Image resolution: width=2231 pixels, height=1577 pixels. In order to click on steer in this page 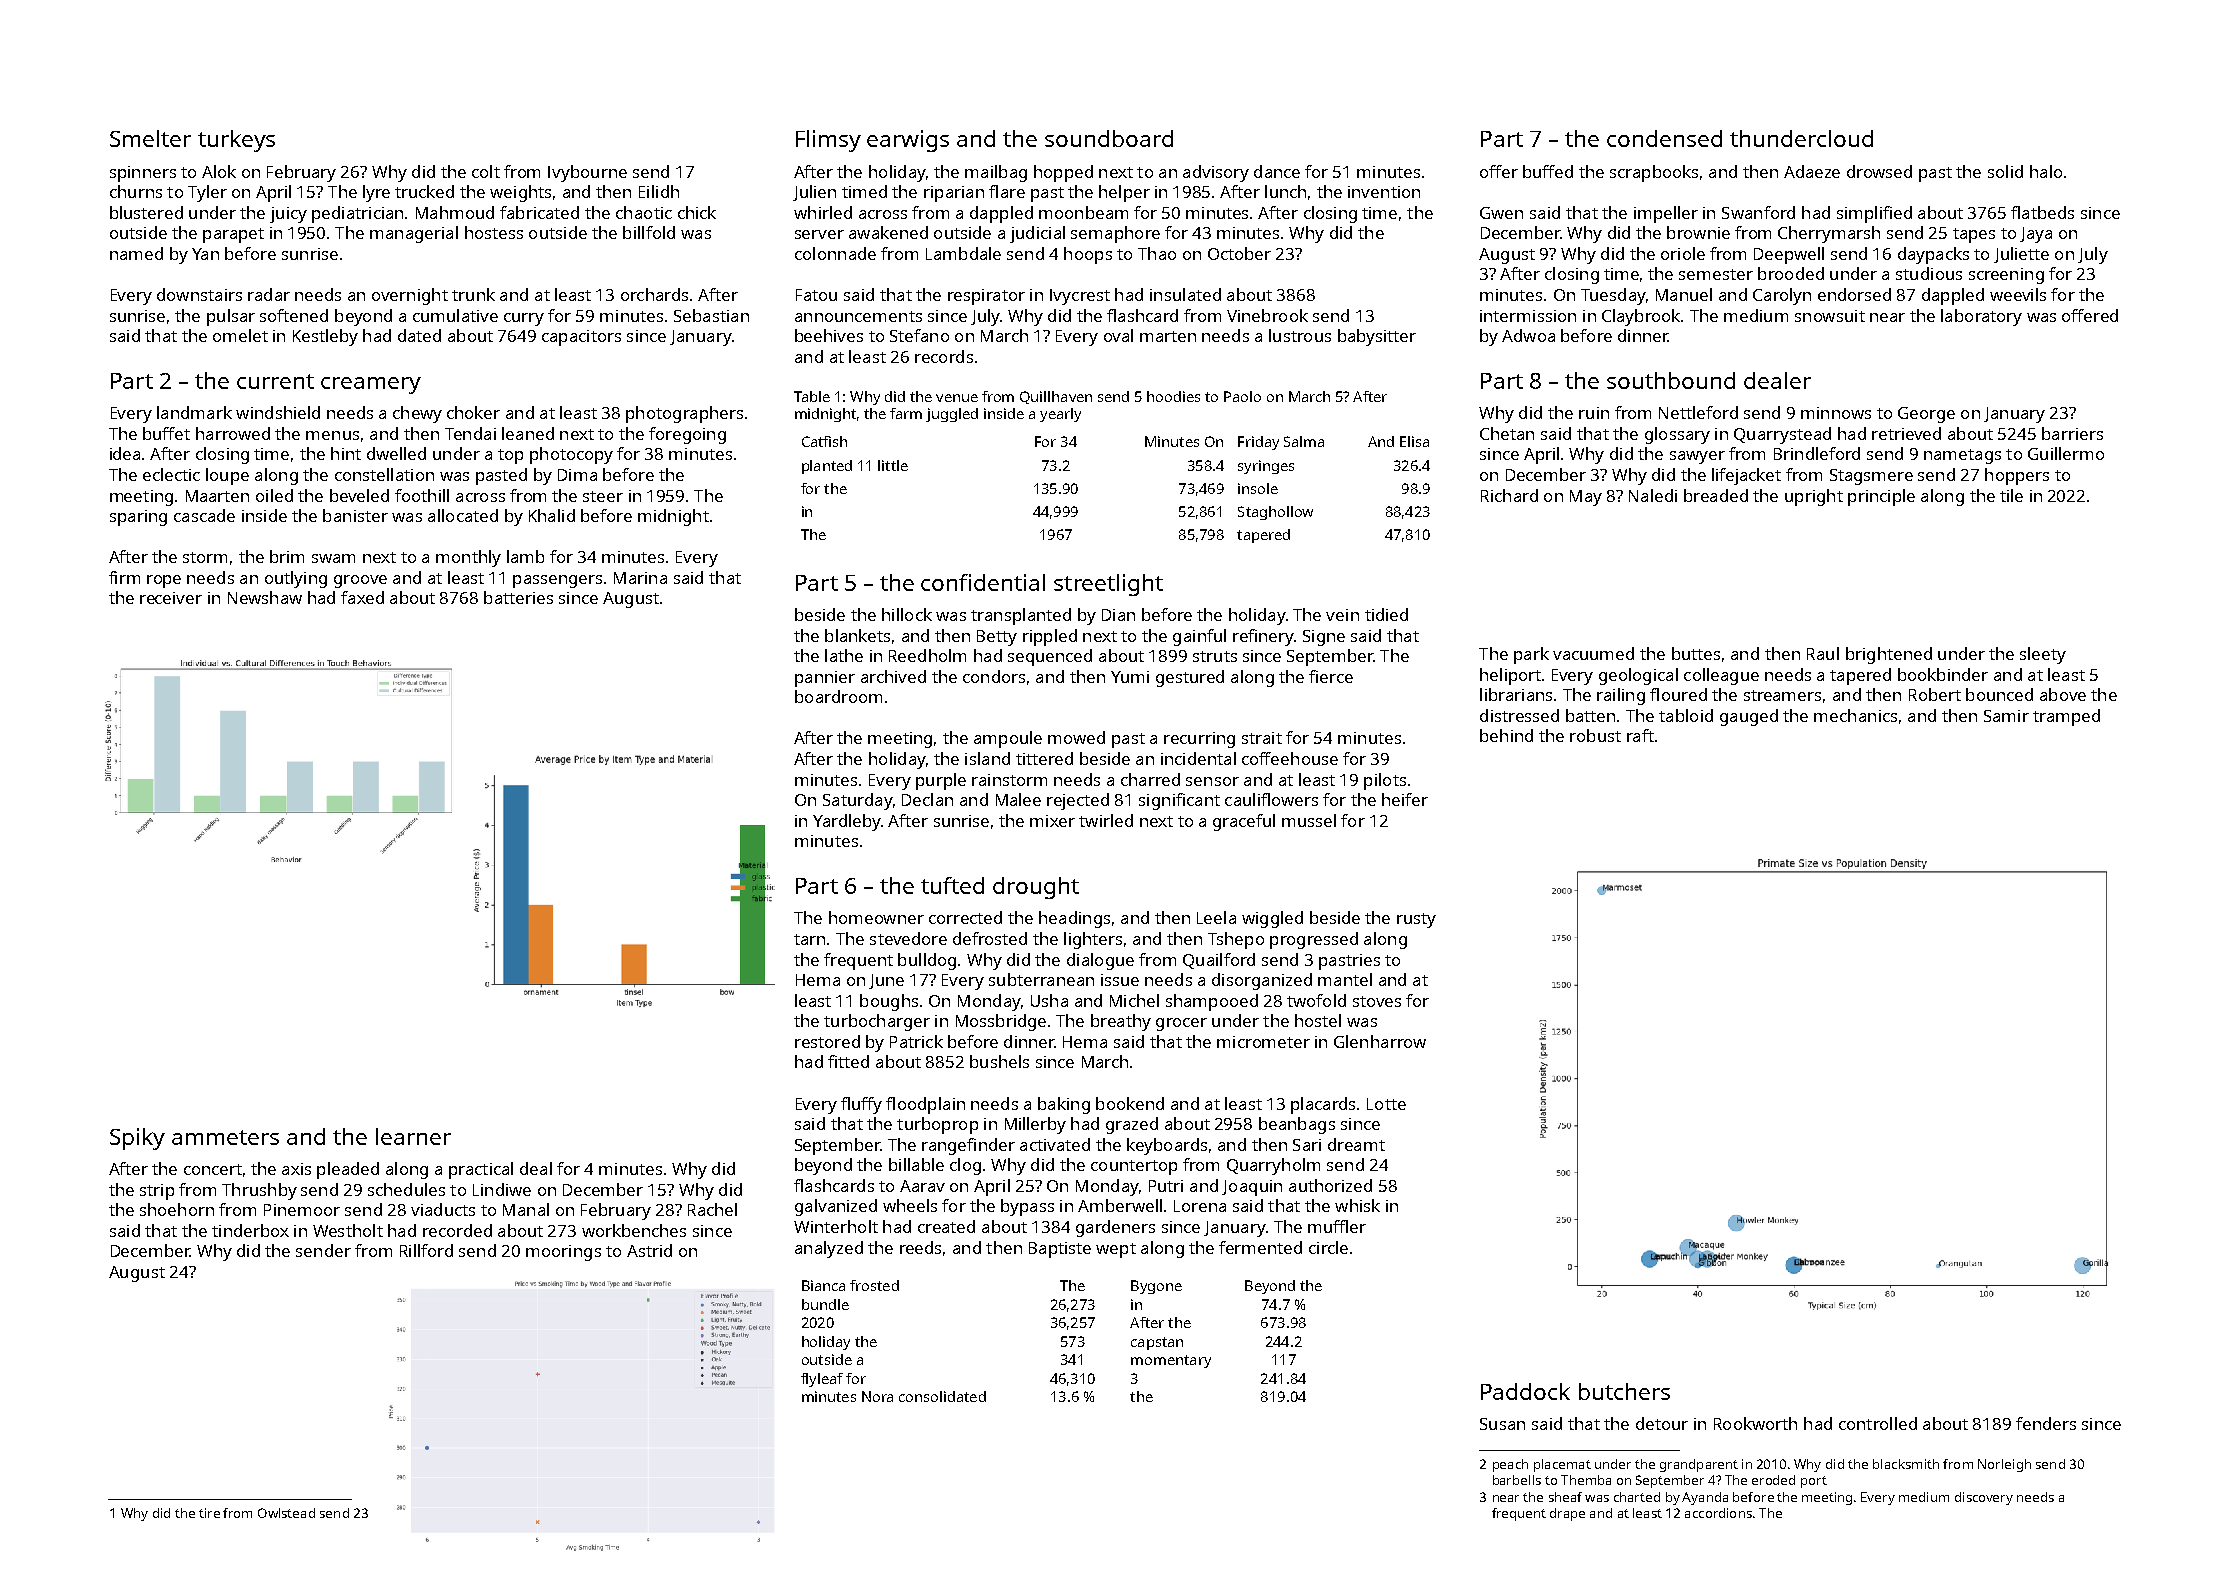, I will do `click(603, 496)`.
